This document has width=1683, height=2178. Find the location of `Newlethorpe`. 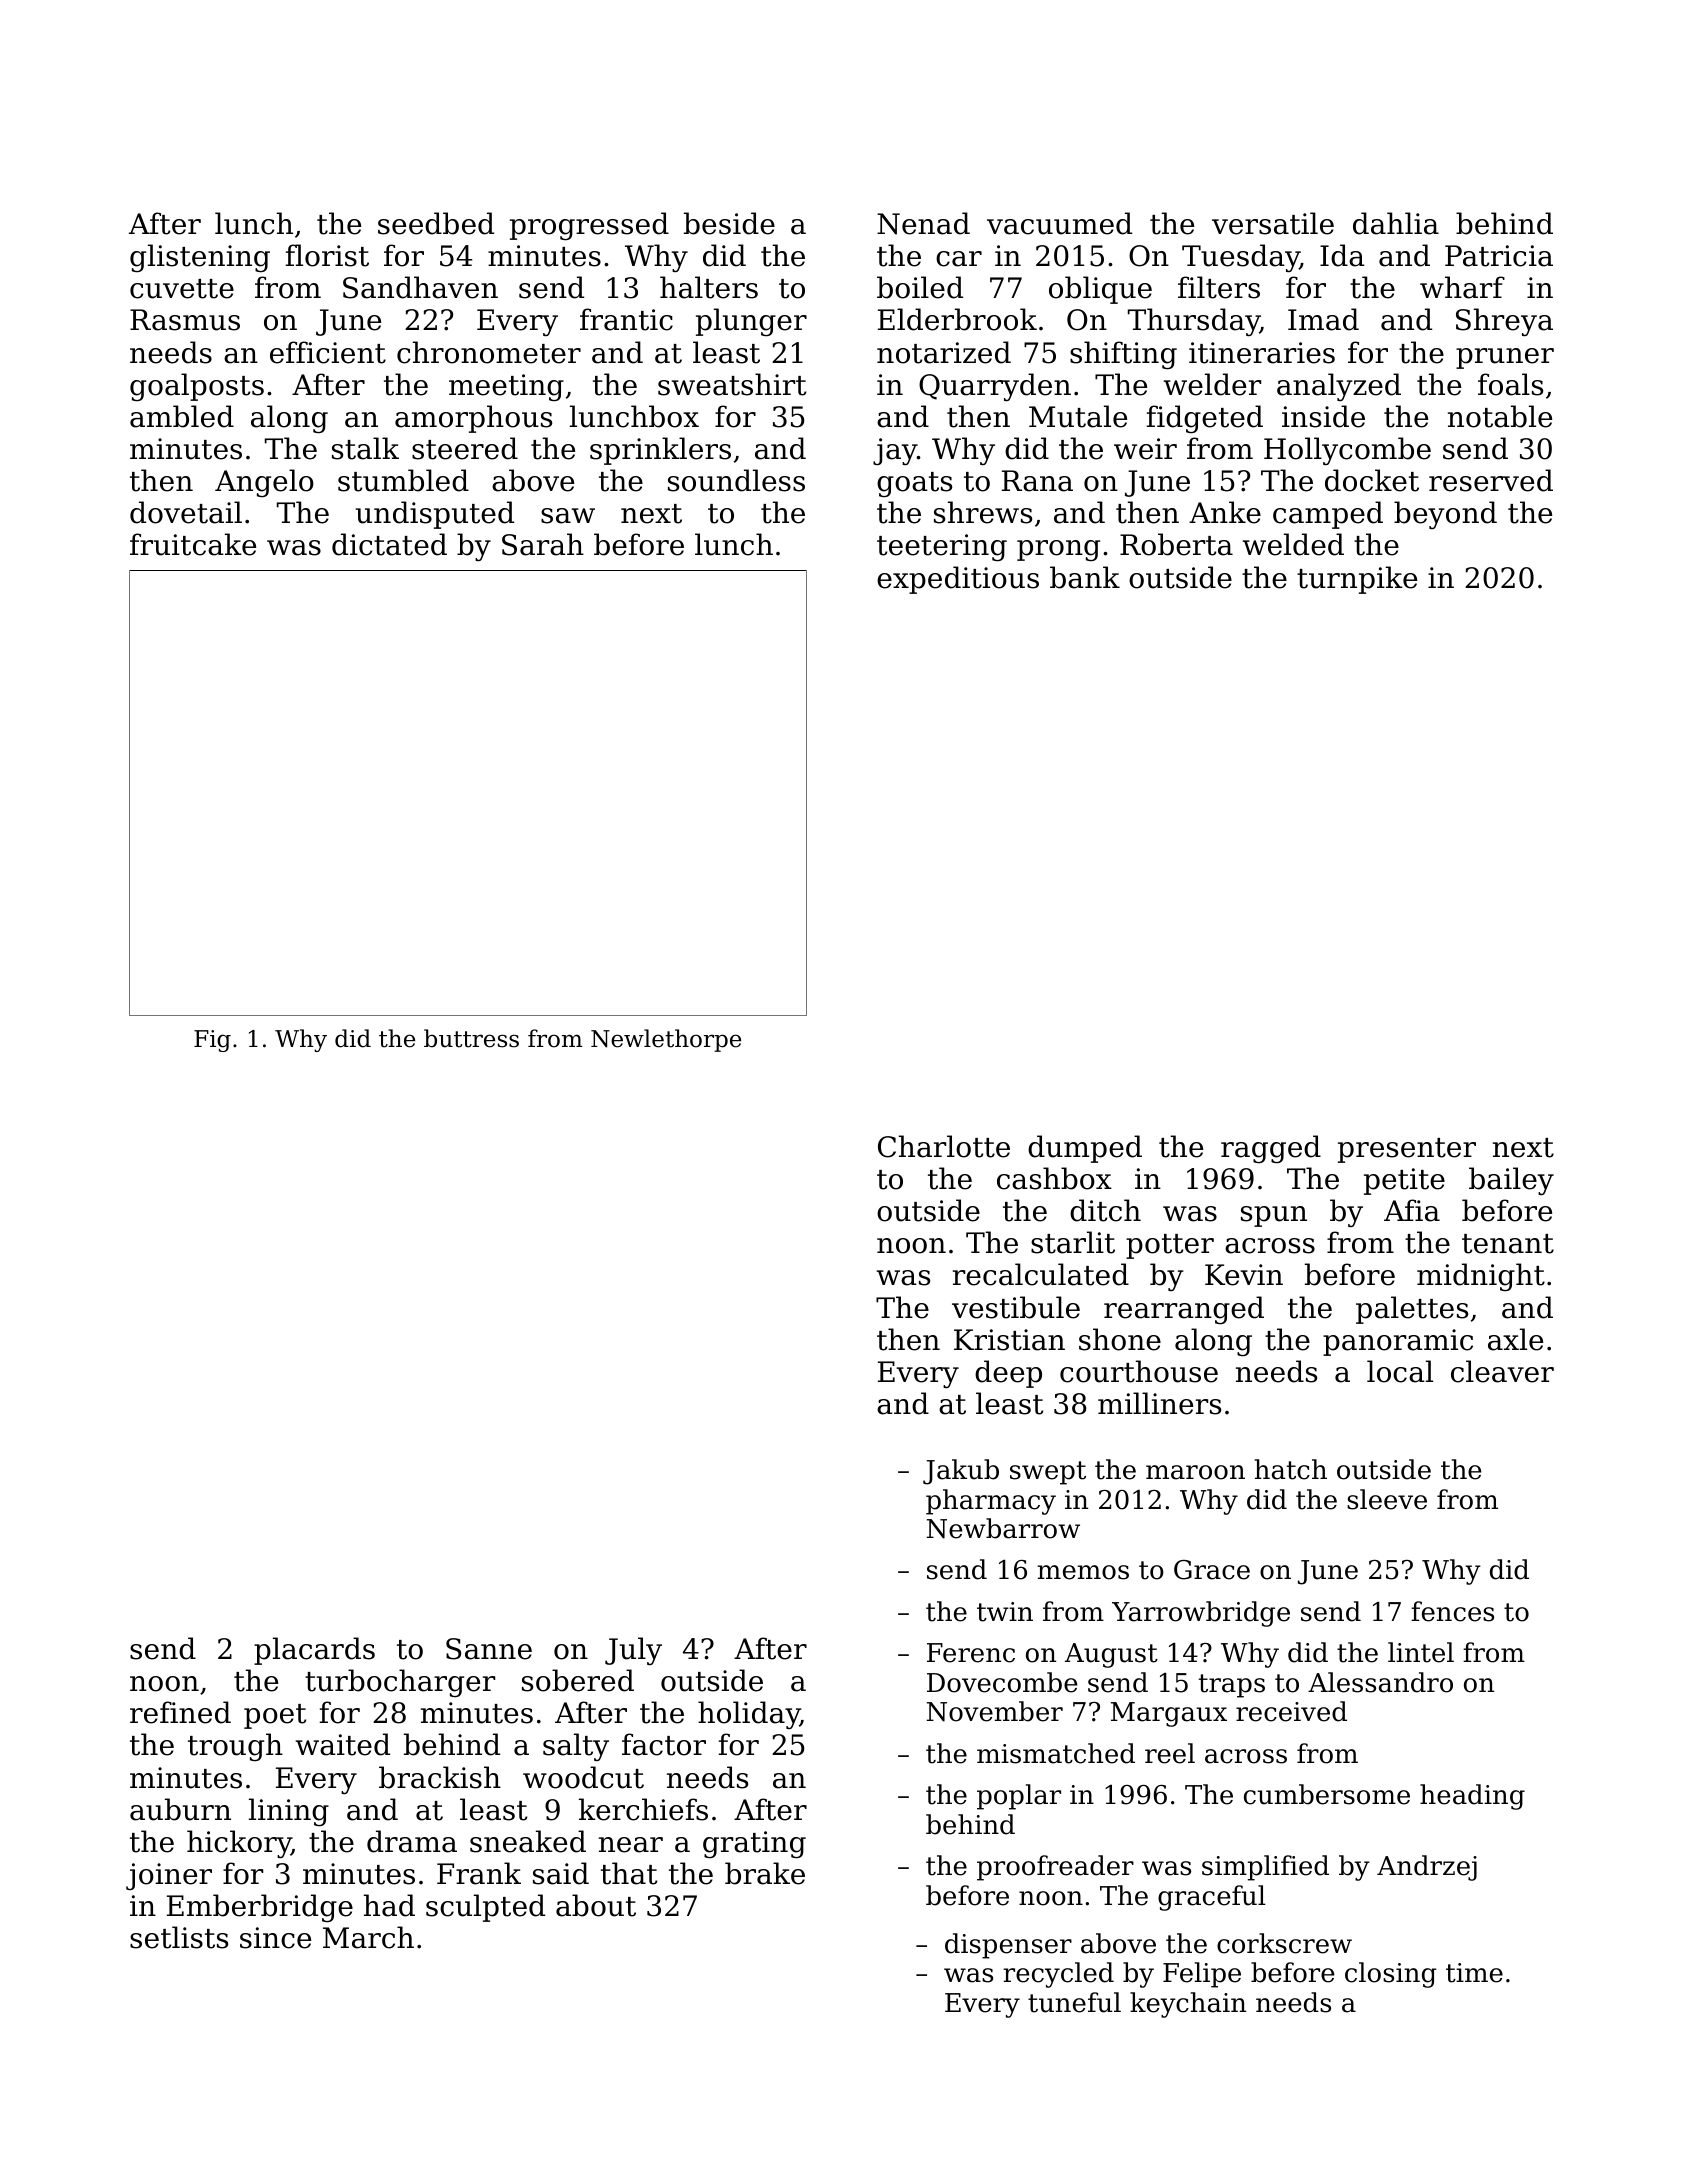

Newlethorpe is located at coordinates (666, 1040).
